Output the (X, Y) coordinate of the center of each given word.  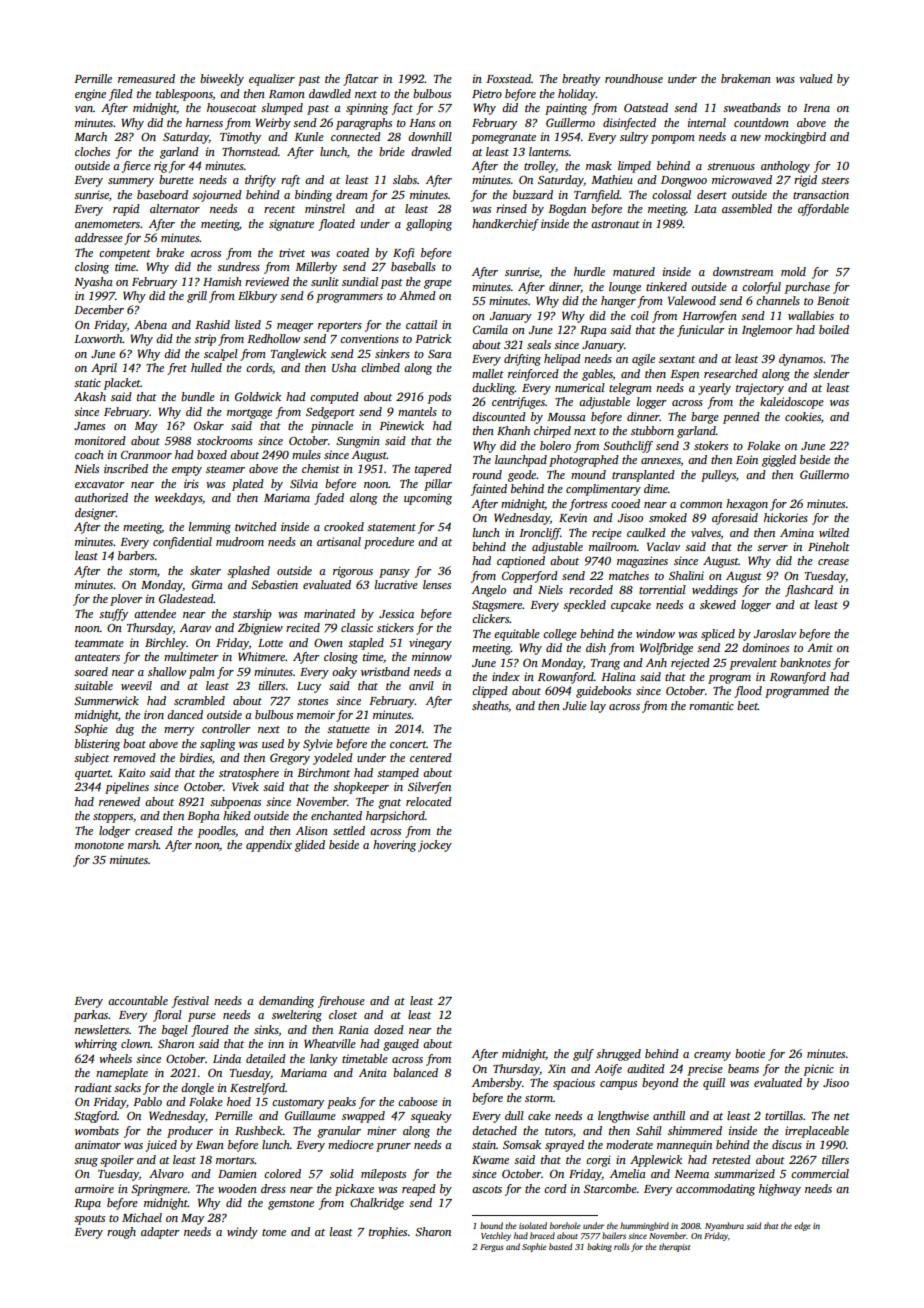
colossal (671, 194)
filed (121, 95)
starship (252, 615)
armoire (94, 1188)
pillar (438, 485)
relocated (429, 801)
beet (747, 705)
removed (134, 757)
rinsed (511, 208)
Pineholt (829, 546)
